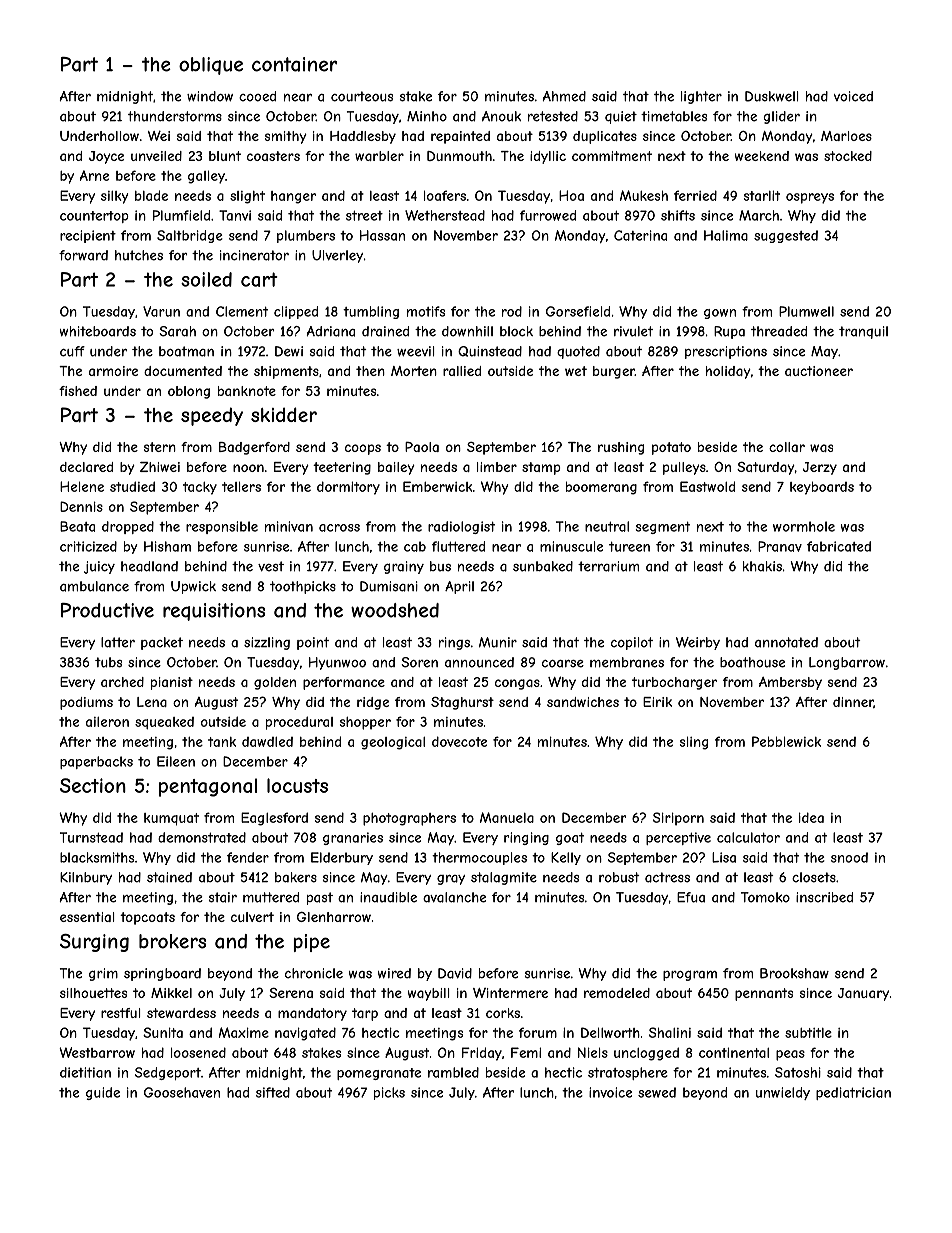  Describe the element at coordinates (193, 587) in the screenshot. I see `Upwick` at that location.
